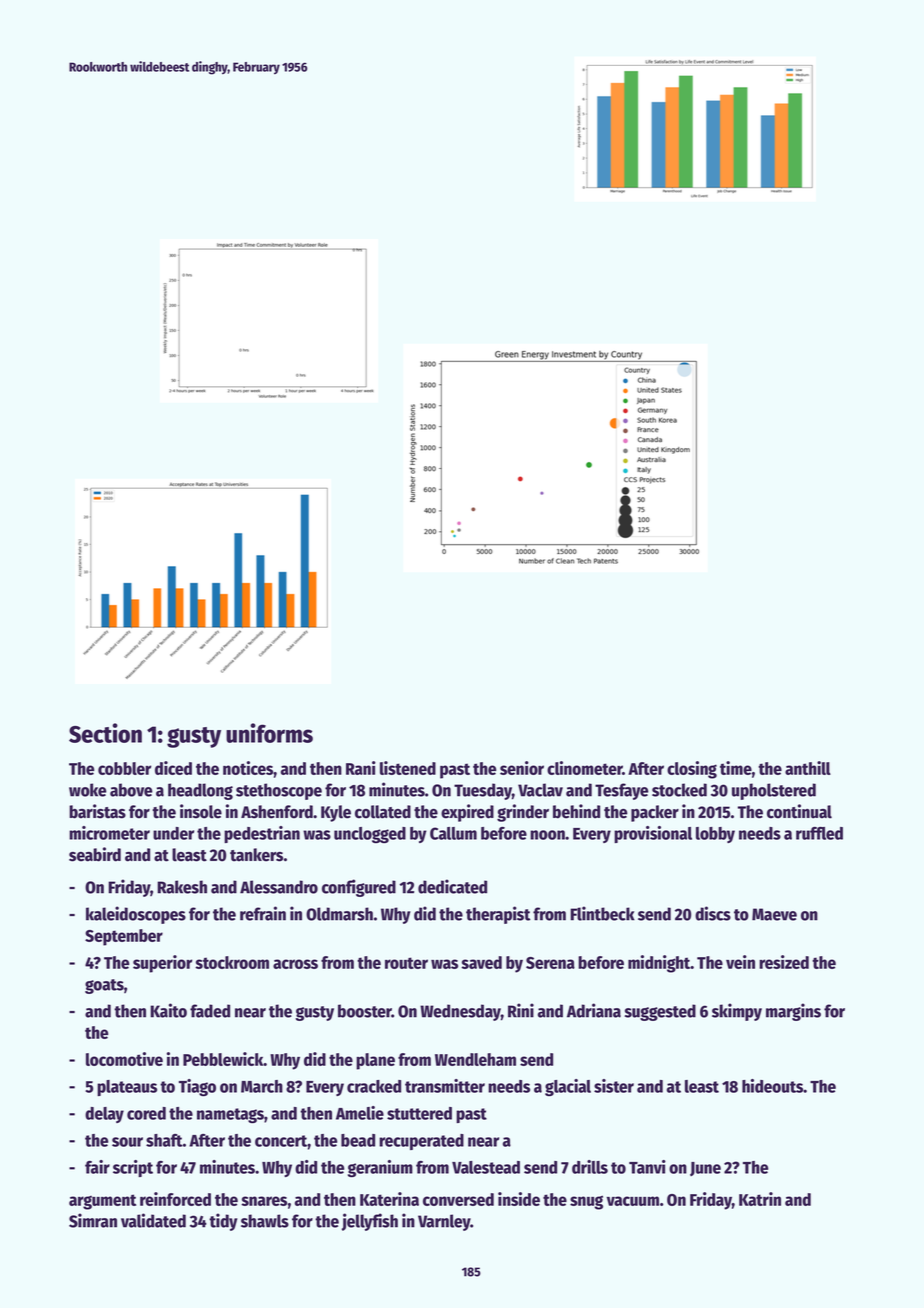 Image resolution: width=924 pixels, height=1308 pixels. Describe the element at coordinates (773, 1086) in the document. I see `hideouts` at that location.
